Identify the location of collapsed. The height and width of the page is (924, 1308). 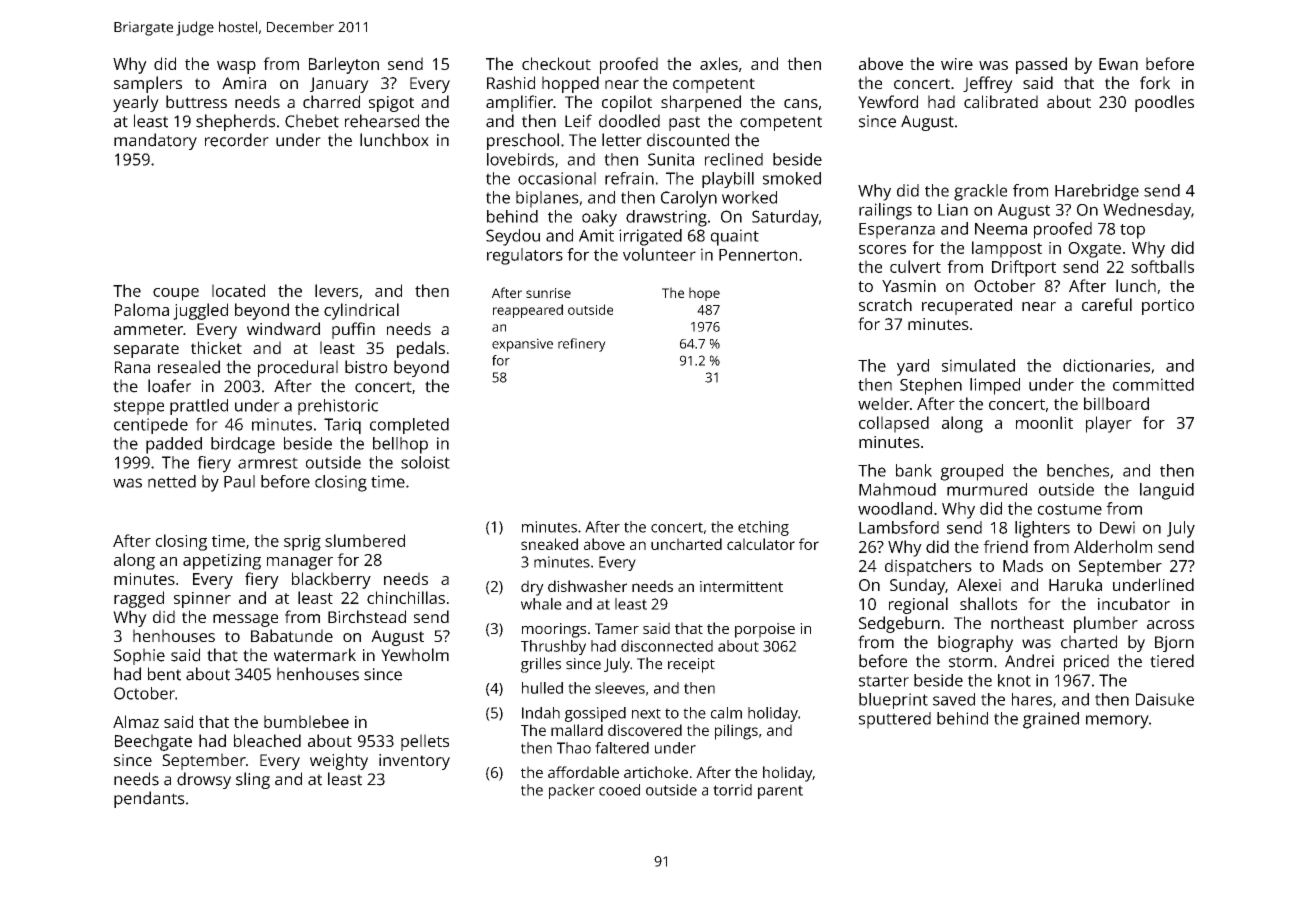
(894, 424).
